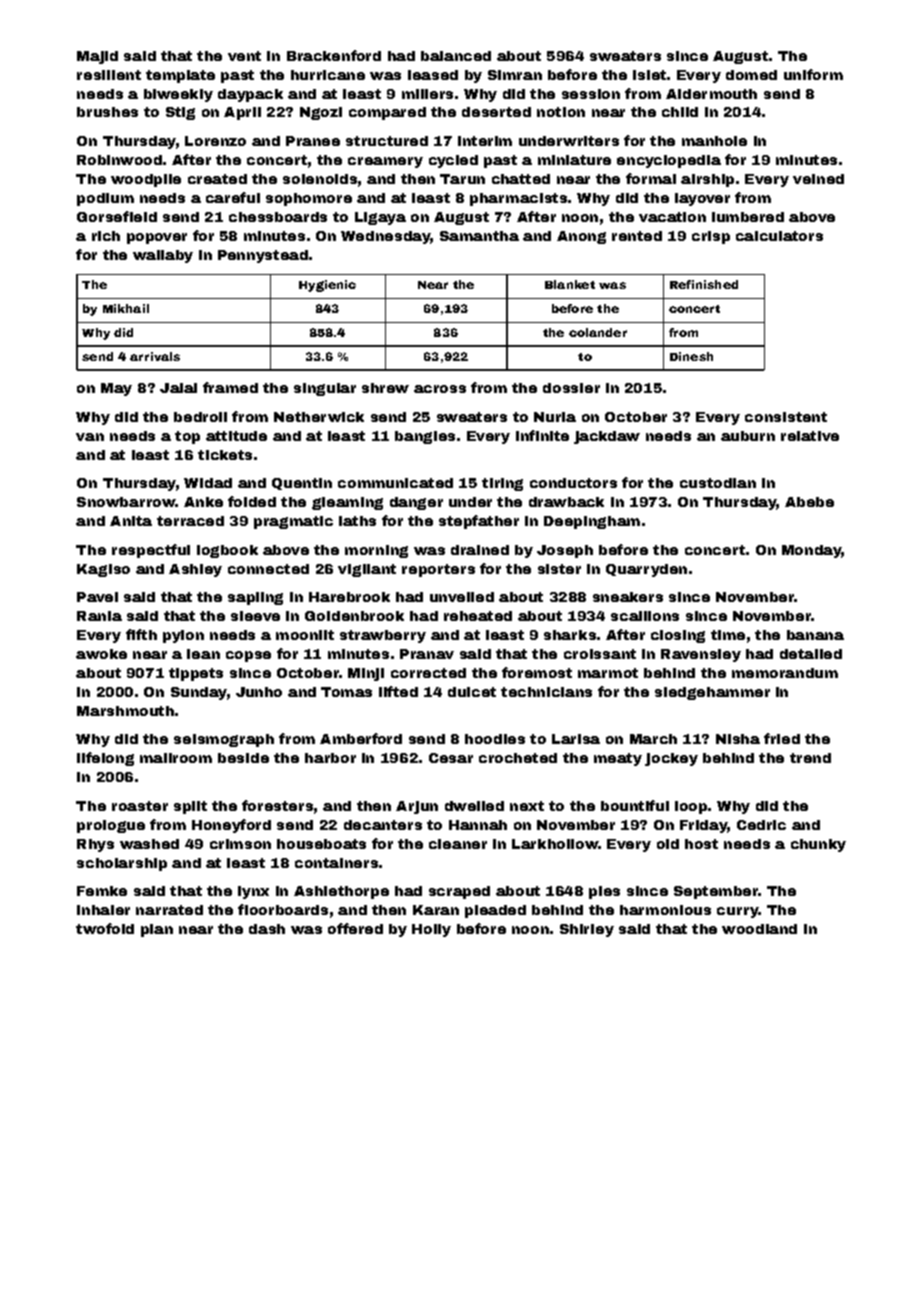  I want to click on Pranee, so click(313, 141).
